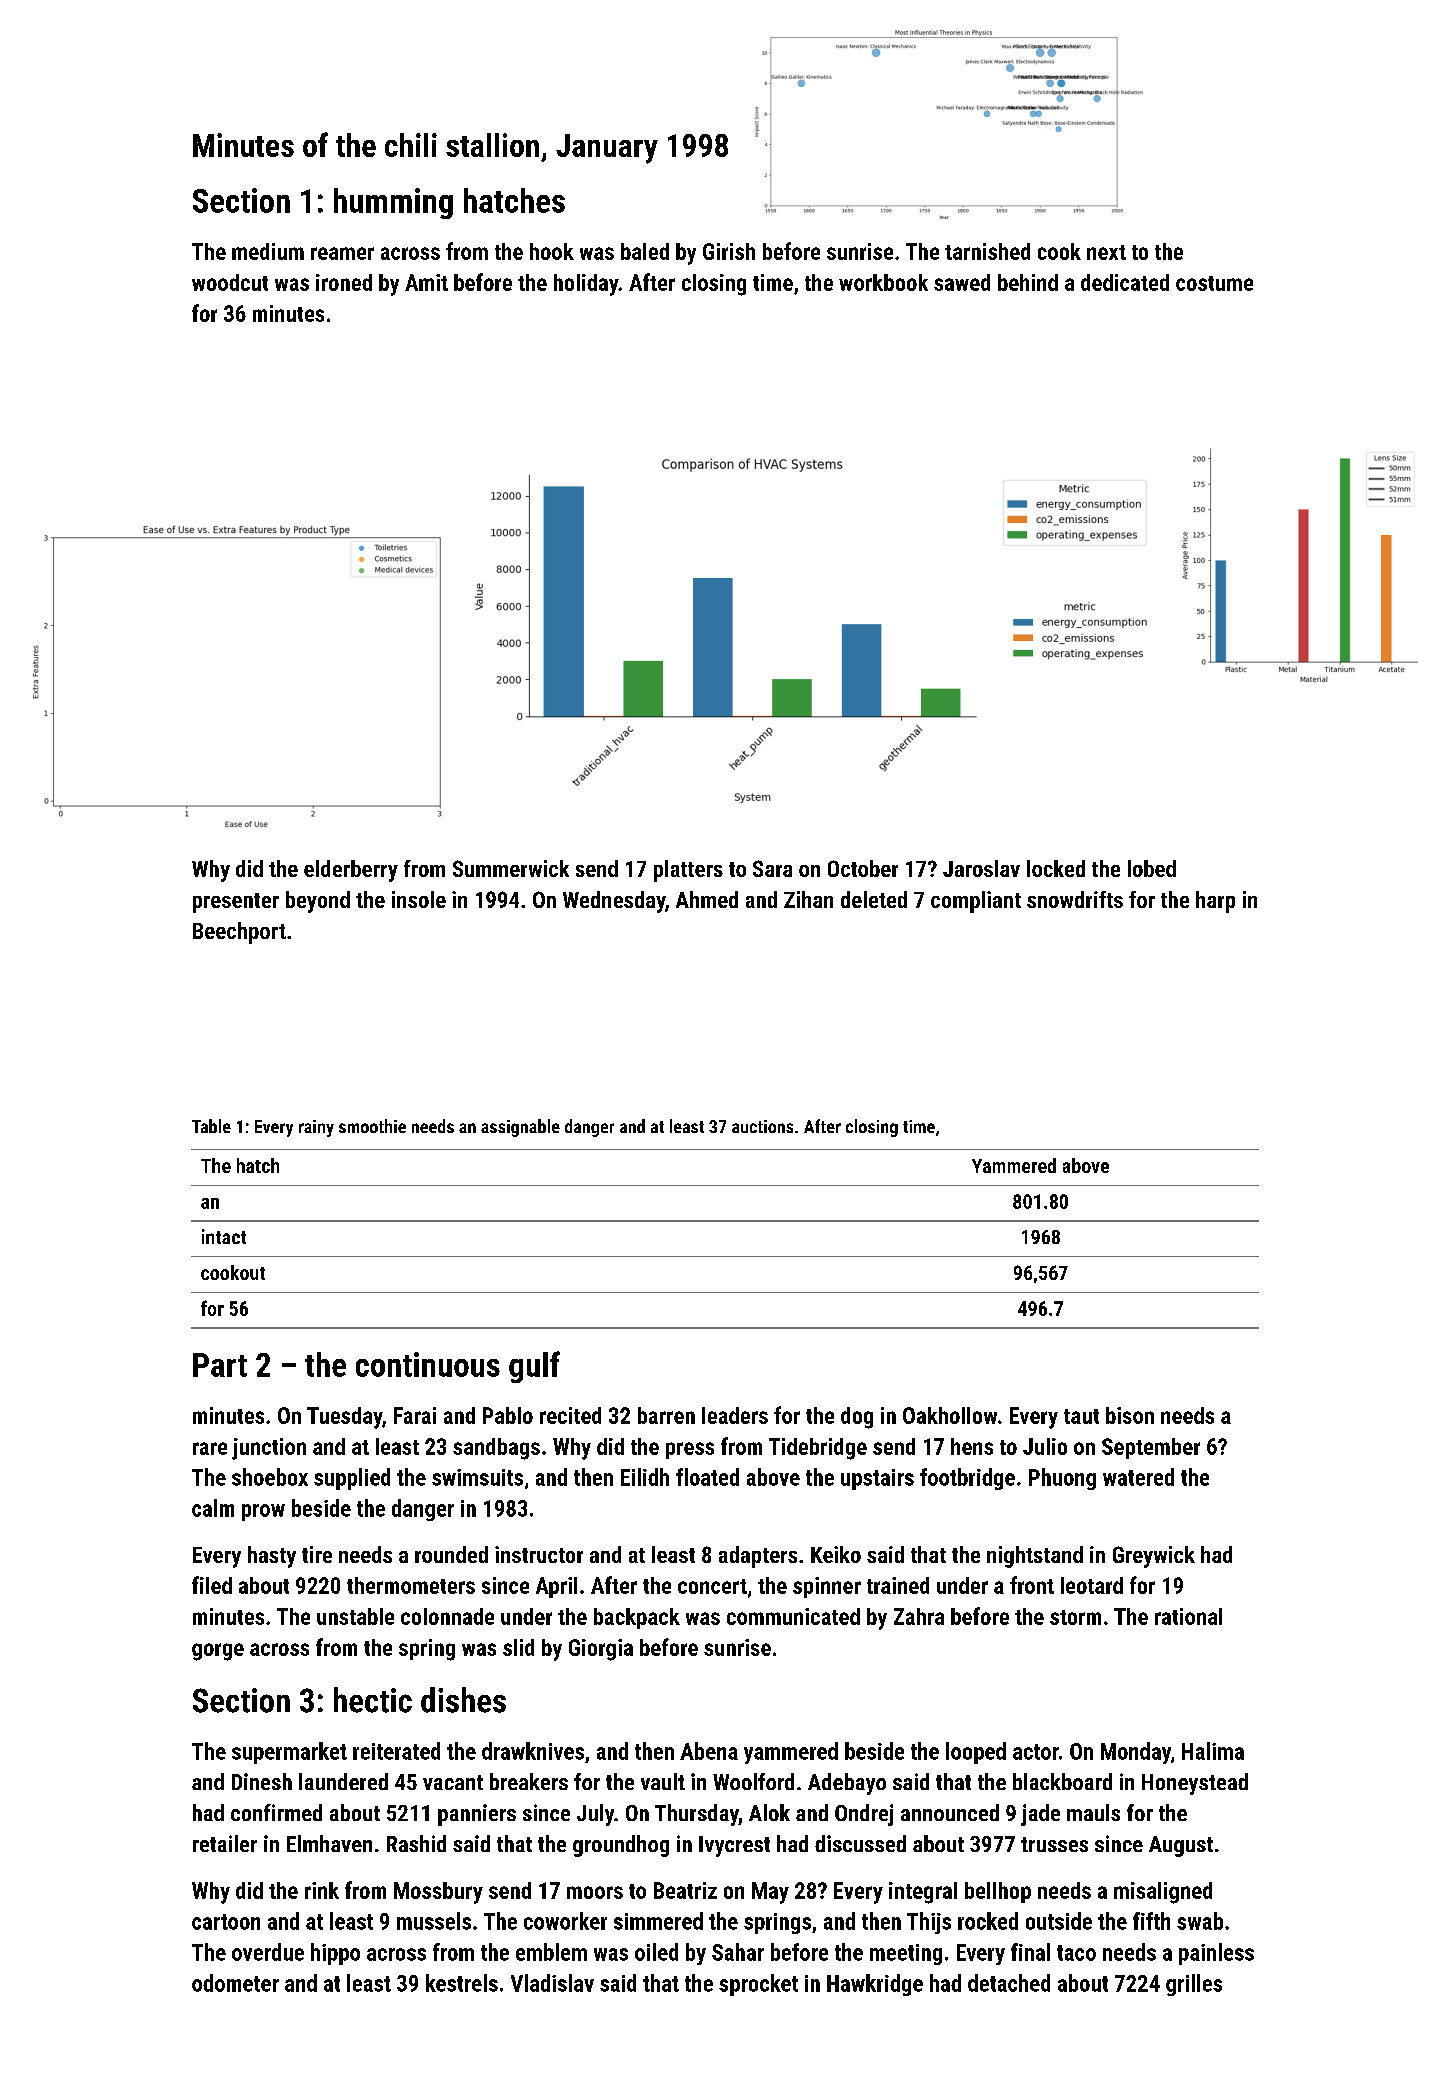 The width and height of the image is (1450, 2100). I want to click on dog, so click(857, 1418).
